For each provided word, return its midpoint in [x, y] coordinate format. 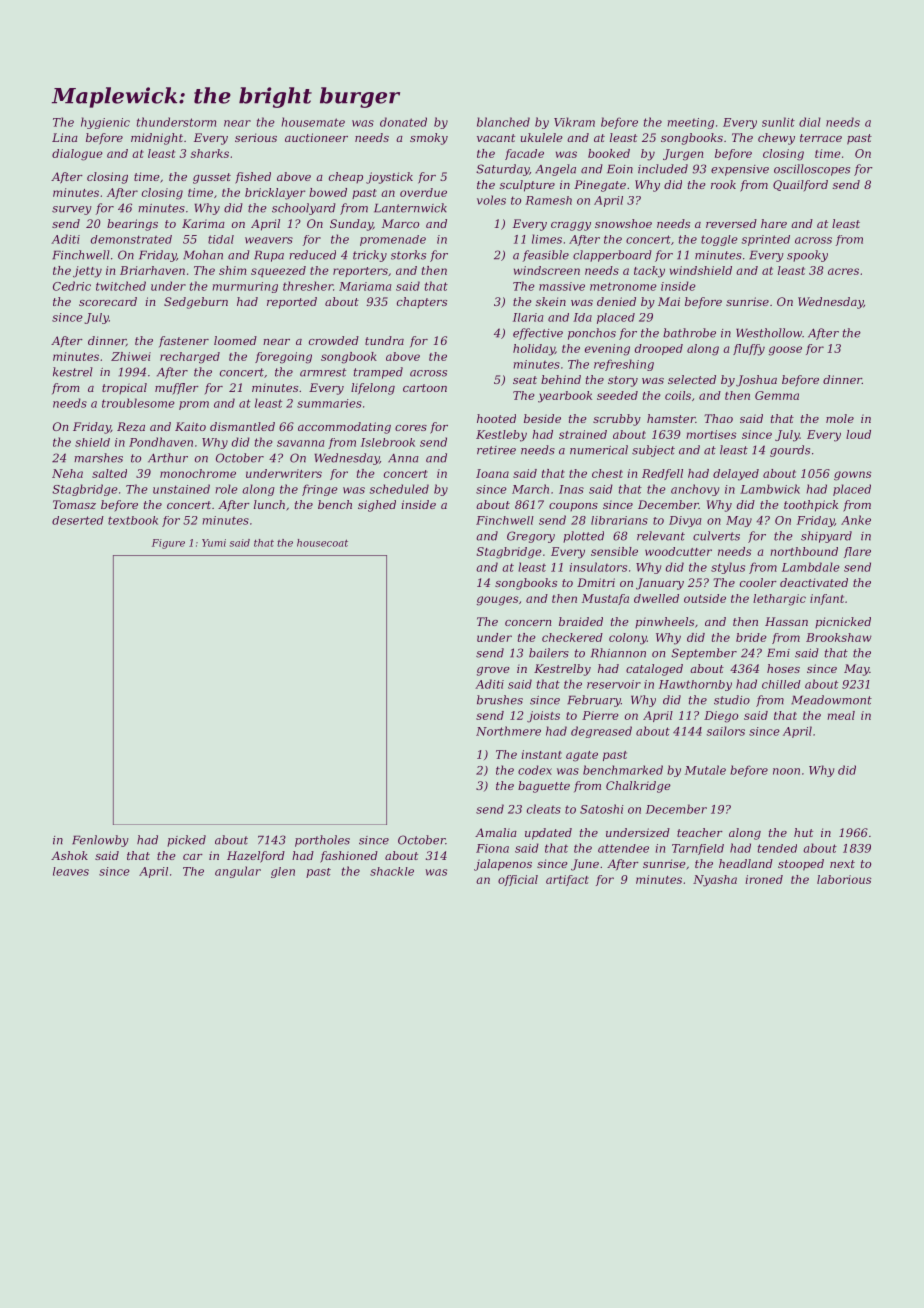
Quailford [800, 186]
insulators [598, 567]
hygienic [105, 123]
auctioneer [316, 137]
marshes [98, 458]
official [518, 880]
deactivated [814, 582]
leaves [71, 871]
